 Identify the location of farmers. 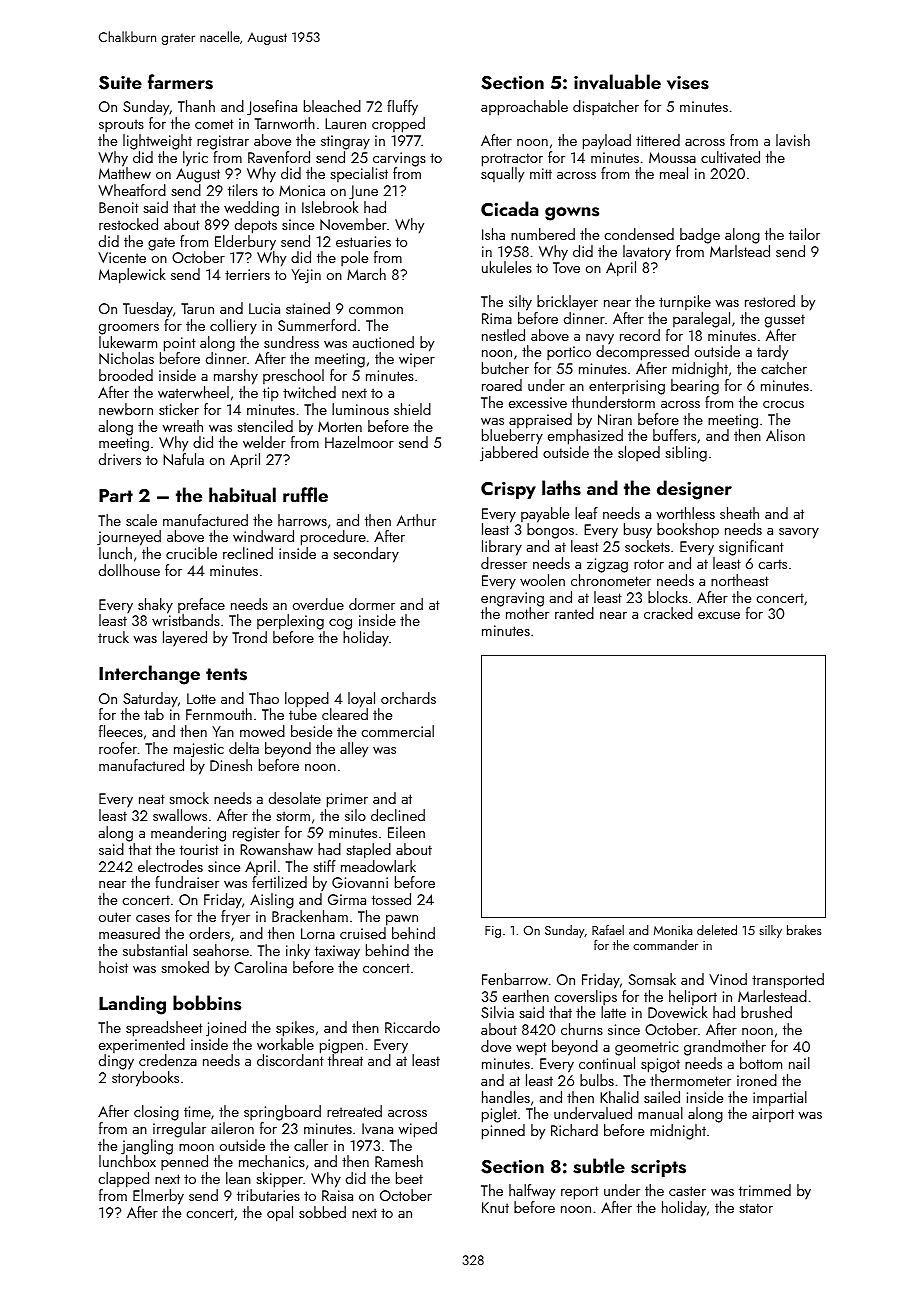
(180, 82).
